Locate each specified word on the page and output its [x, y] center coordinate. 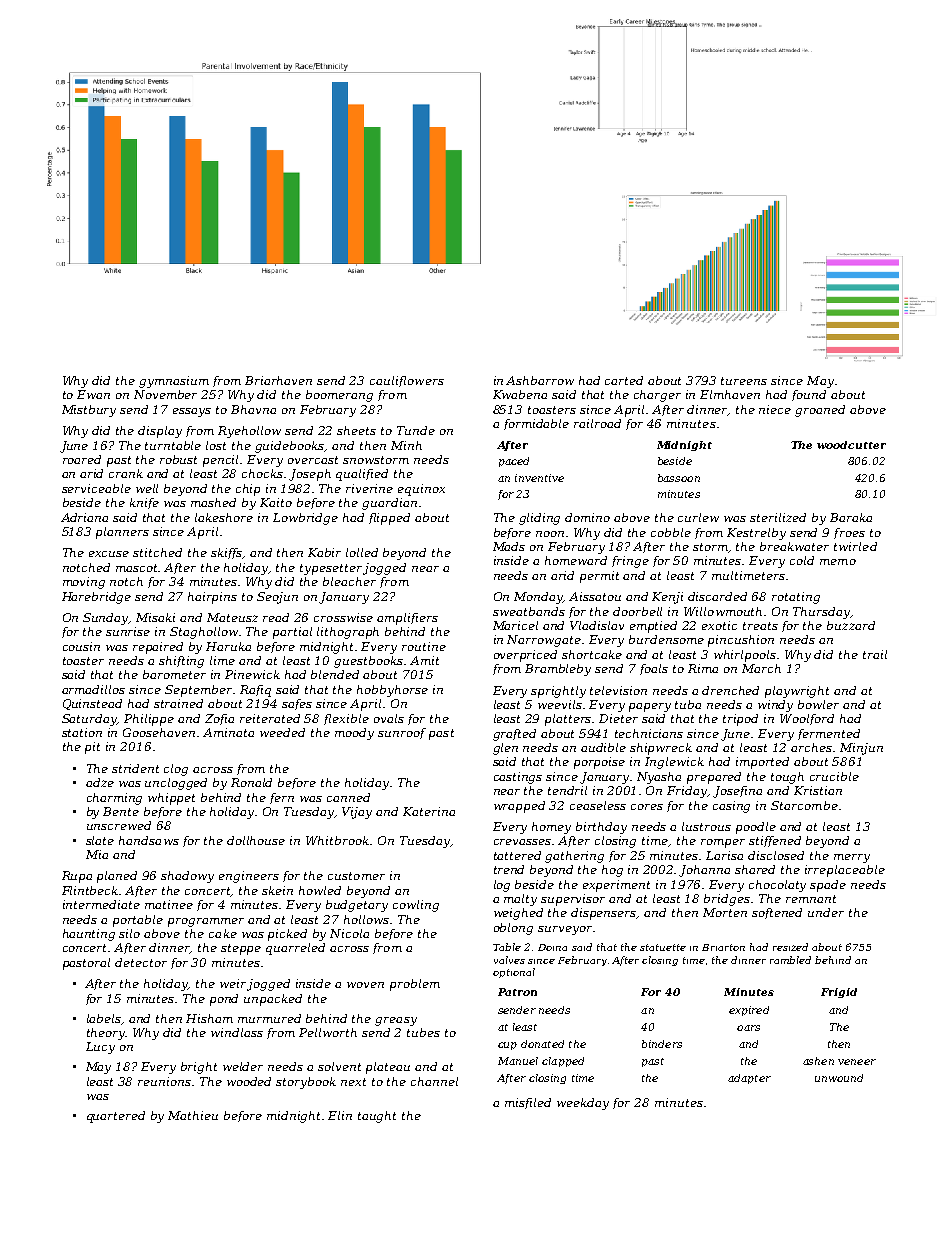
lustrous [706, 826]
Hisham [209, 1018]
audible [603, 747]
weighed [518, 914]
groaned [820, 411]
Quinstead [92, 704]
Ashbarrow [540, 380]
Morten [725, 912]
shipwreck [661, 749]
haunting [89, 935]
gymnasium [174, 382]
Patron [517, 992]
